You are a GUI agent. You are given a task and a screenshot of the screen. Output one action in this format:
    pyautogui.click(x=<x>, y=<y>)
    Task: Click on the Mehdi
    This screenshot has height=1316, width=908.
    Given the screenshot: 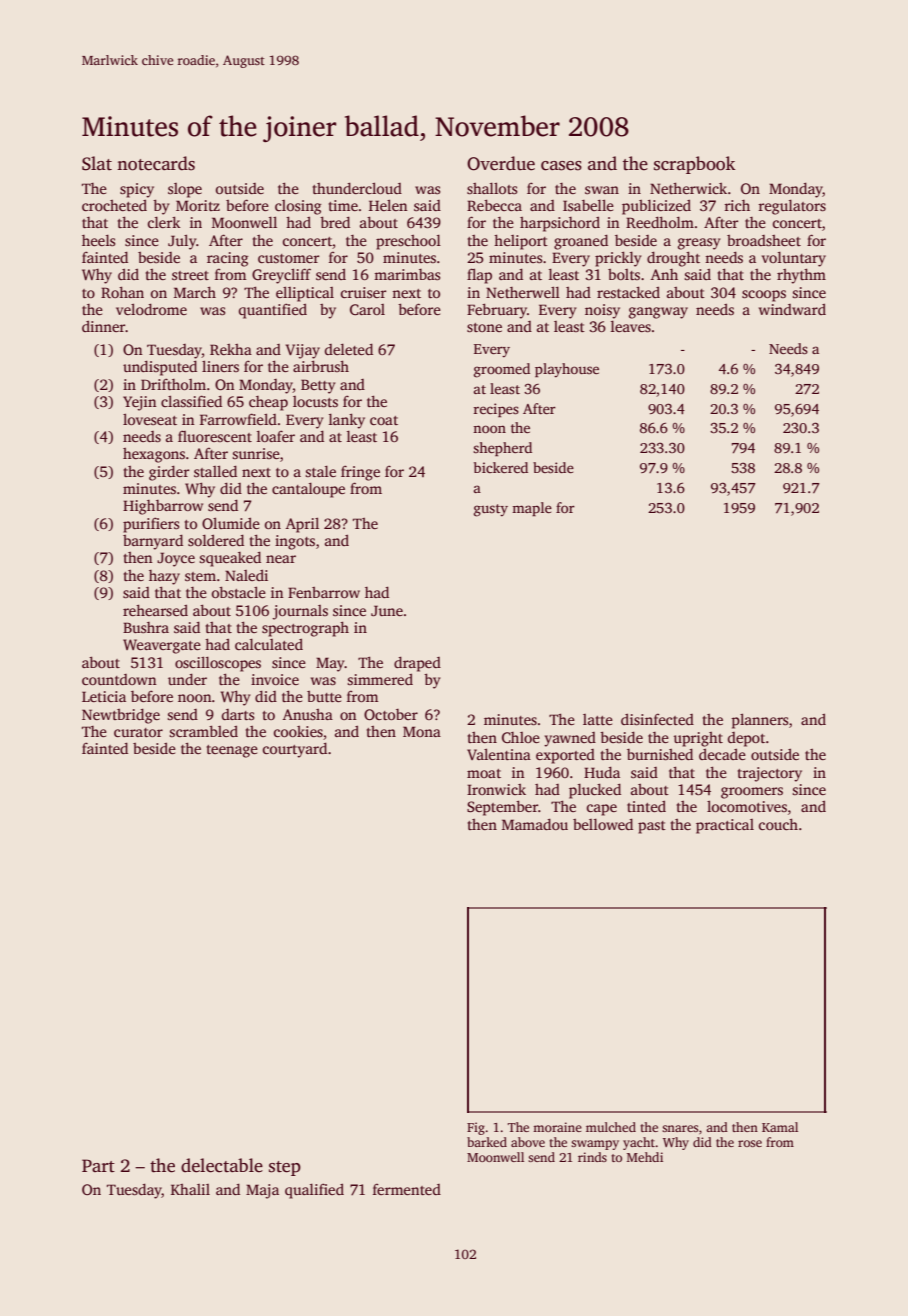 What is the action you would take?
    pyautogui.click(x=645, y=1157)
